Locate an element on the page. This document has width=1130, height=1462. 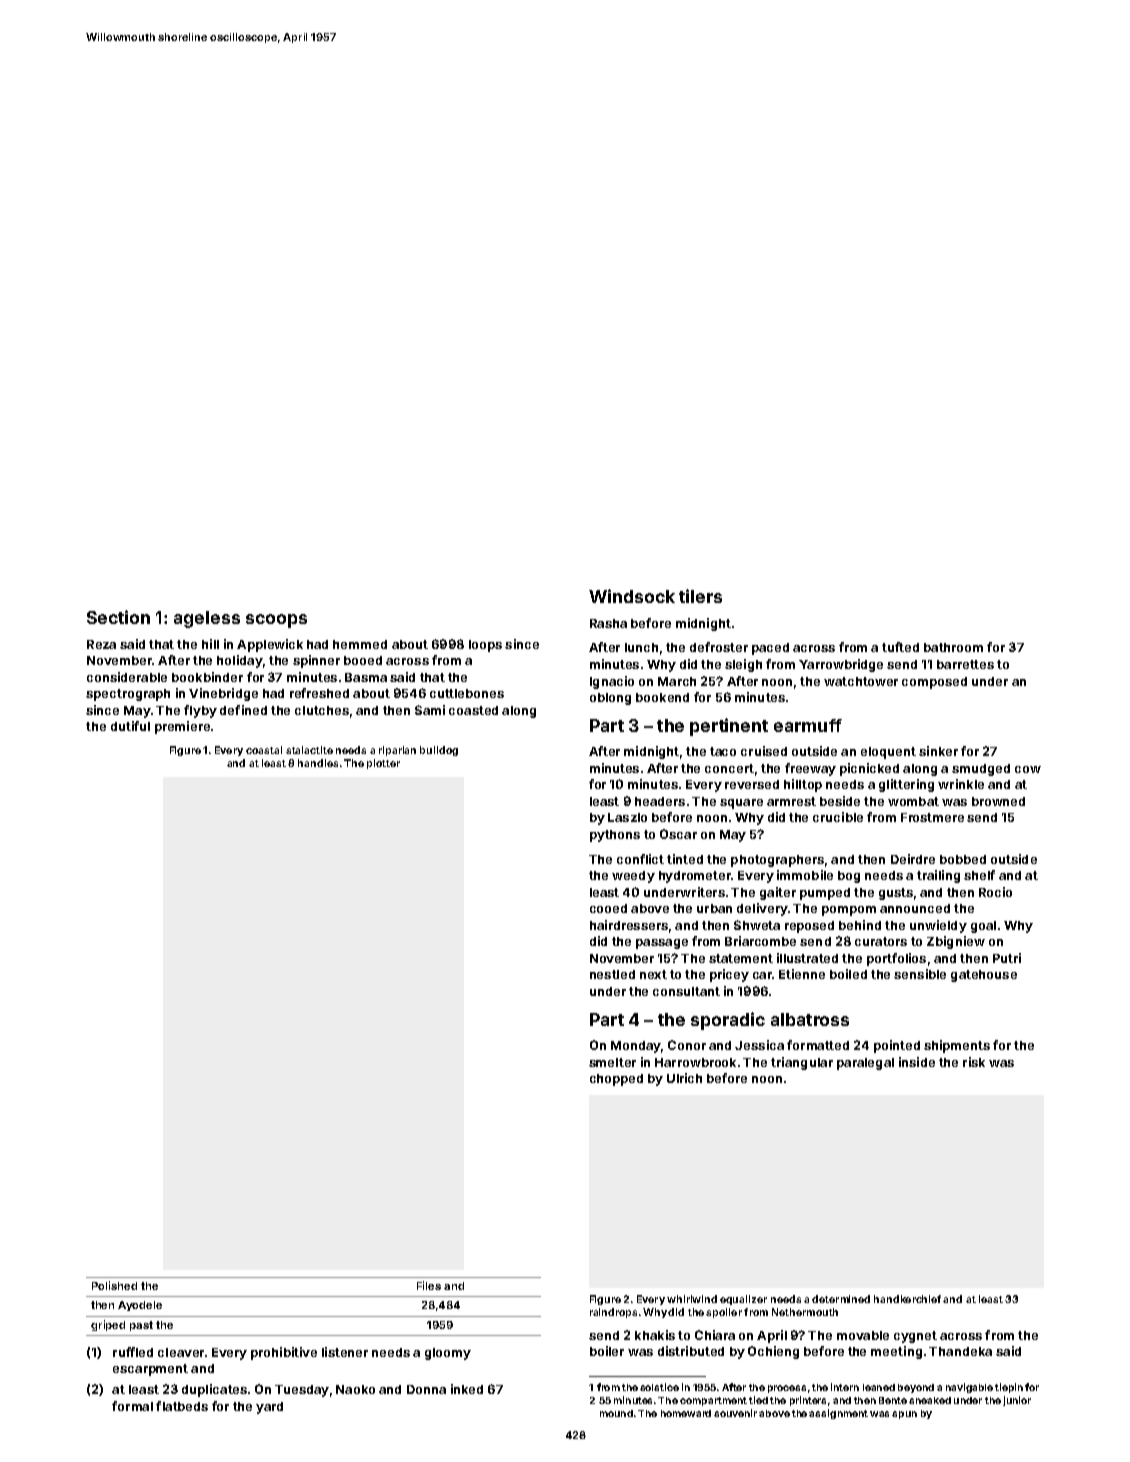
bathroom is located at coordinates (953, 647).
